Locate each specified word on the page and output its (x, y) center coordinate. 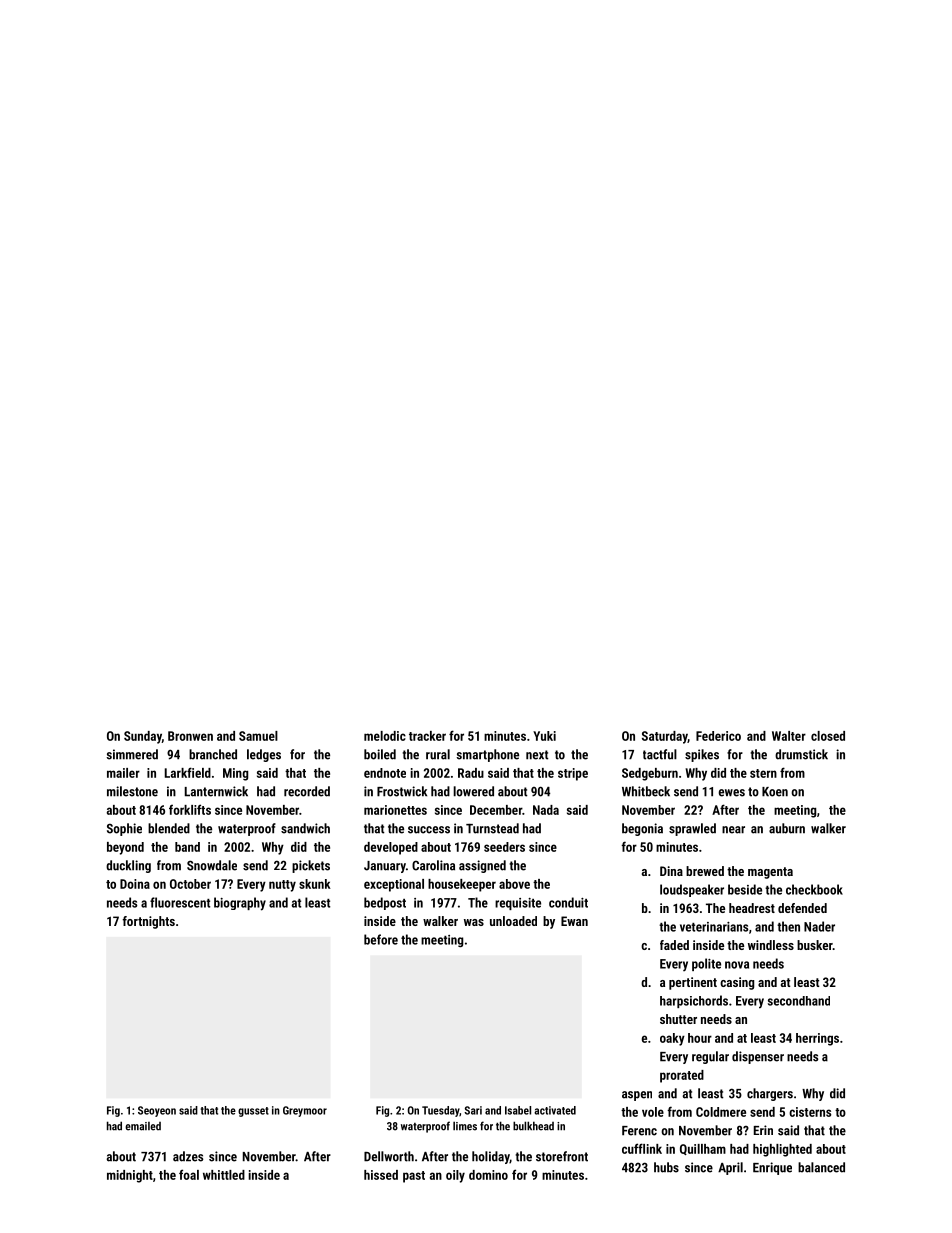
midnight (130, 1176)
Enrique (772, 1168)
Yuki (544, 736)
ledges (264, 755)
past (414, 1177)
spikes (702, 755)
